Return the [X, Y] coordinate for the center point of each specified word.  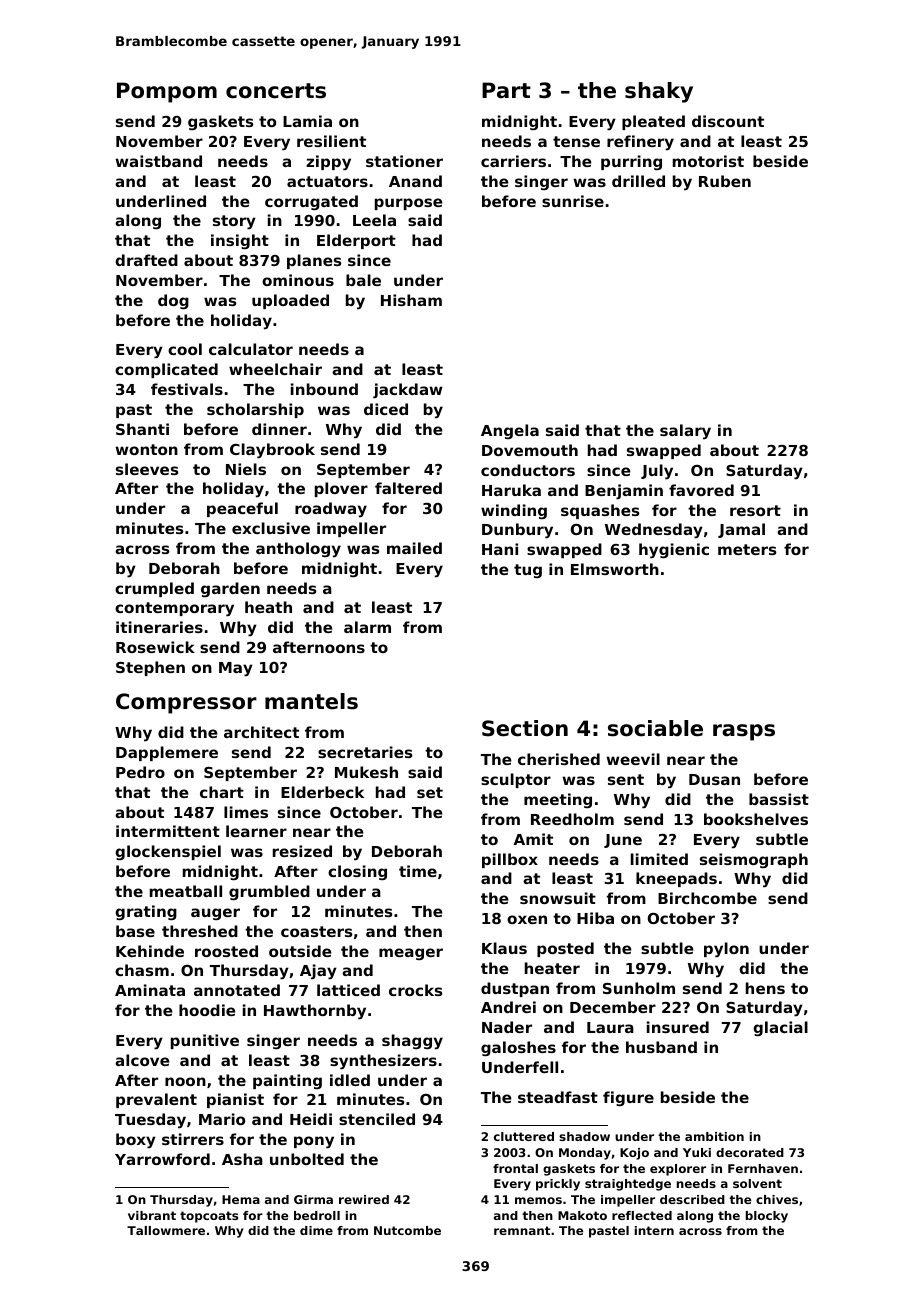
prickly [558, 1185]
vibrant [152, 1215]
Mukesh [366, 772]
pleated [653, 122]
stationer [404, 161]
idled [350, 1080]
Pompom [167, 92]
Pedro [140, 772]
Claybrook [272, 451]
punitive [205, 1041]
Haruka [511, 490]
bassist [779, 799]
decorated [750, 1152]
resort [755, 510]
